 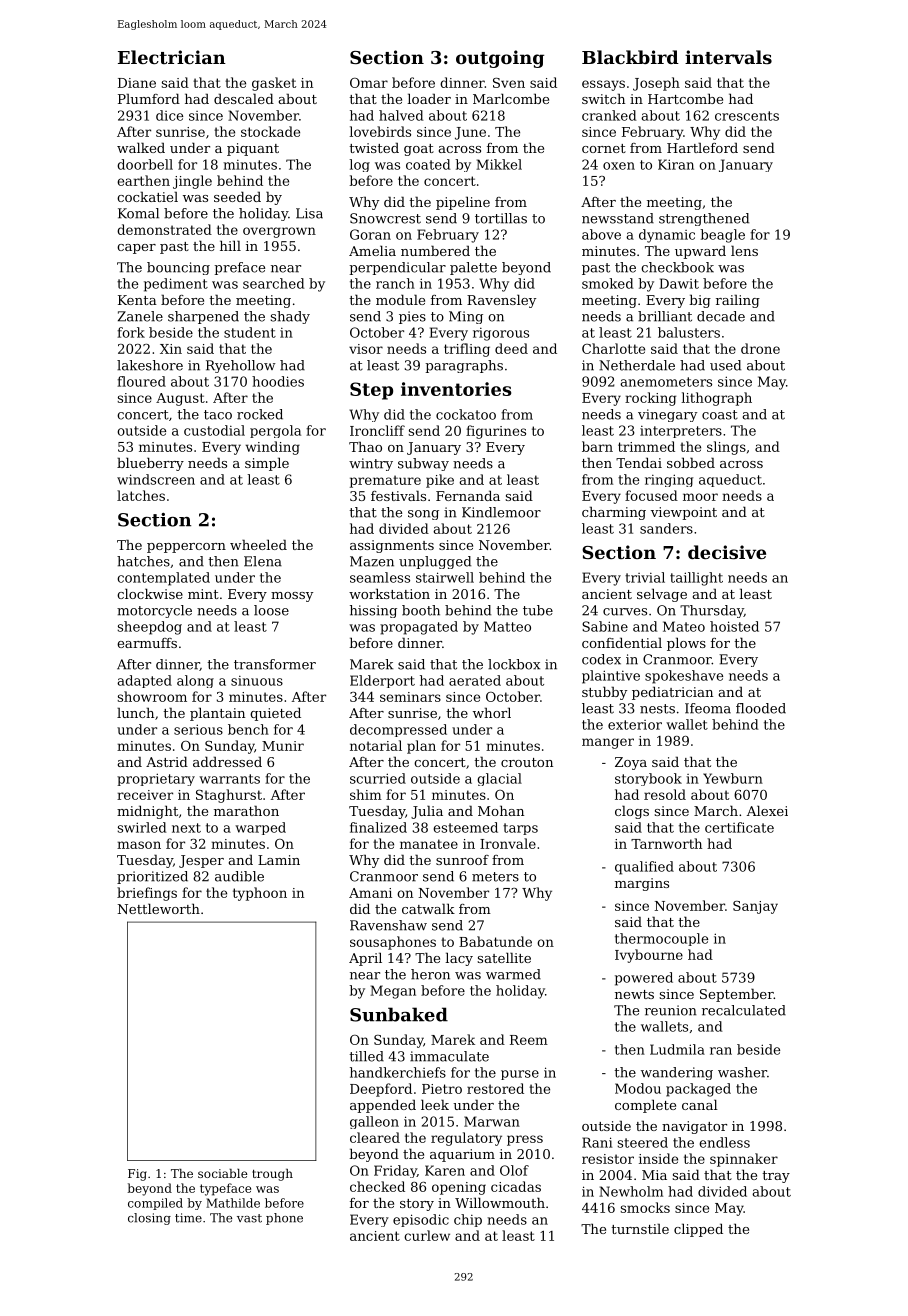 What do you see at coordinates (147, 196) in the screenshot?
I see `cockatiel` at bounding box center [147, 196].
